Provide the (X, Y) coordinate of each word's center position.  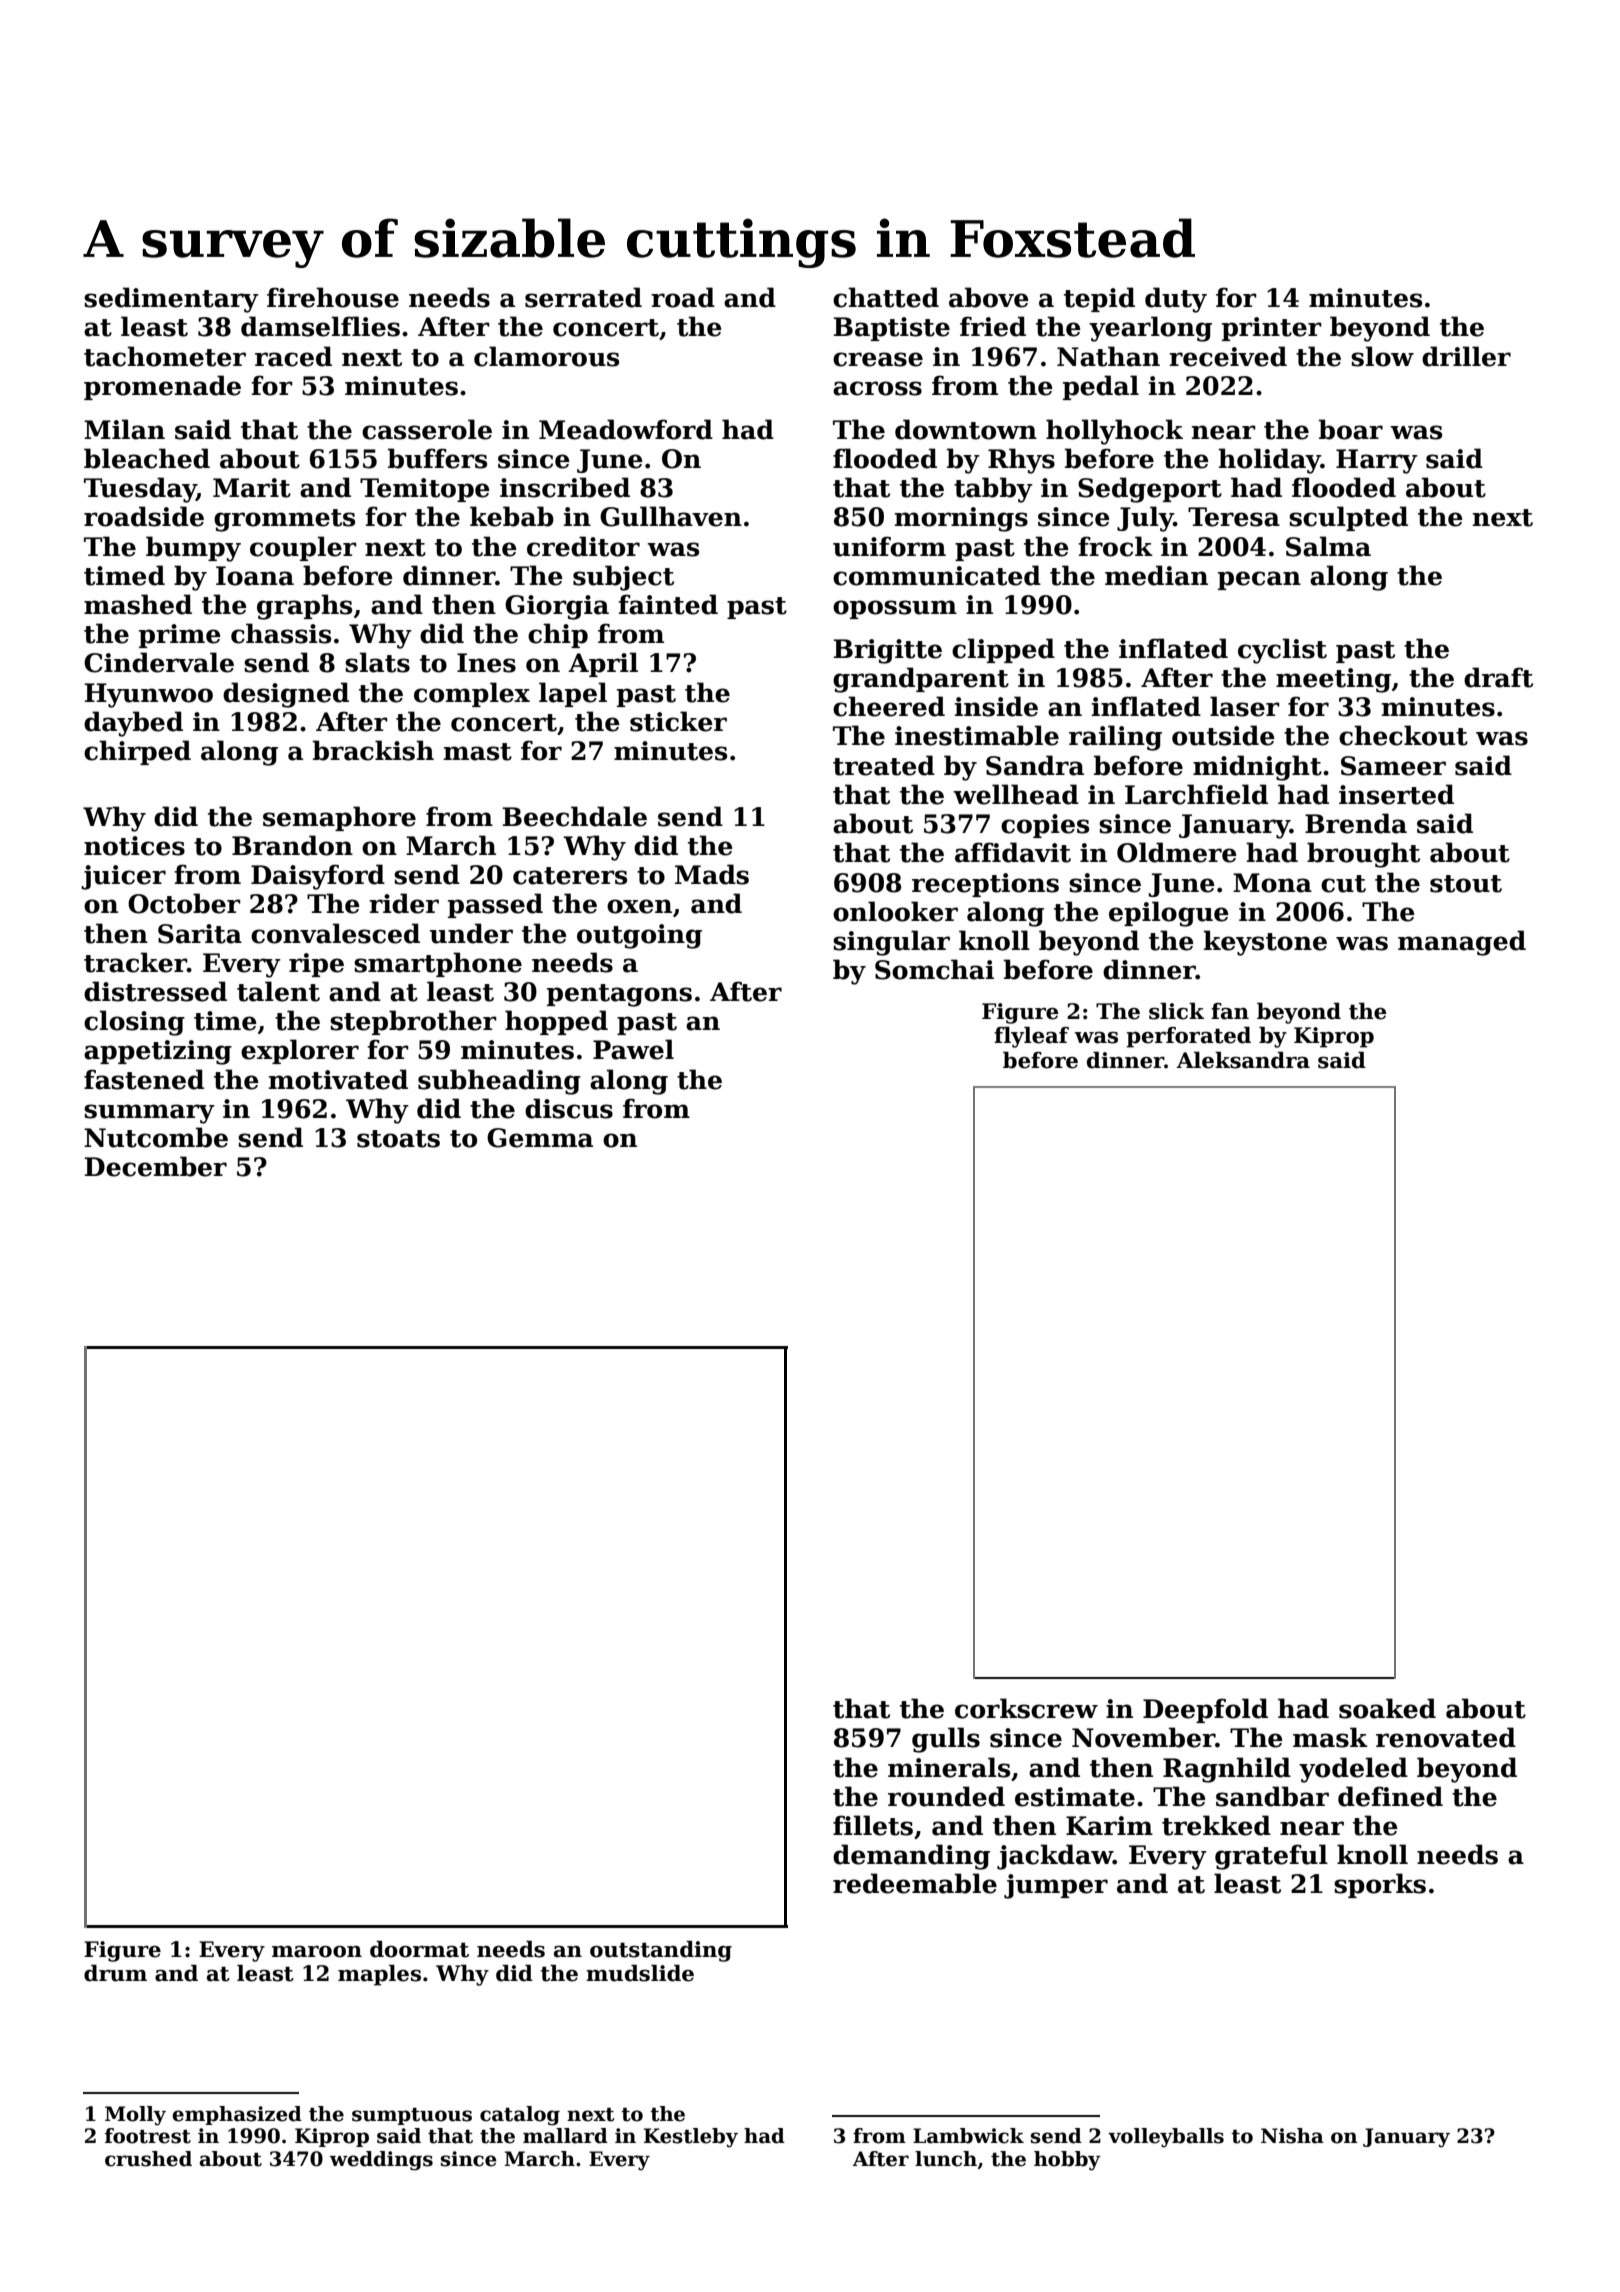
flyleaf (1031, 1037)
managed (1462, 943)
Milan (124, 429)
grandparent (921, 680)
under (471, 933)
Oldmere (1177, 852)
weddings (381, 2161)
